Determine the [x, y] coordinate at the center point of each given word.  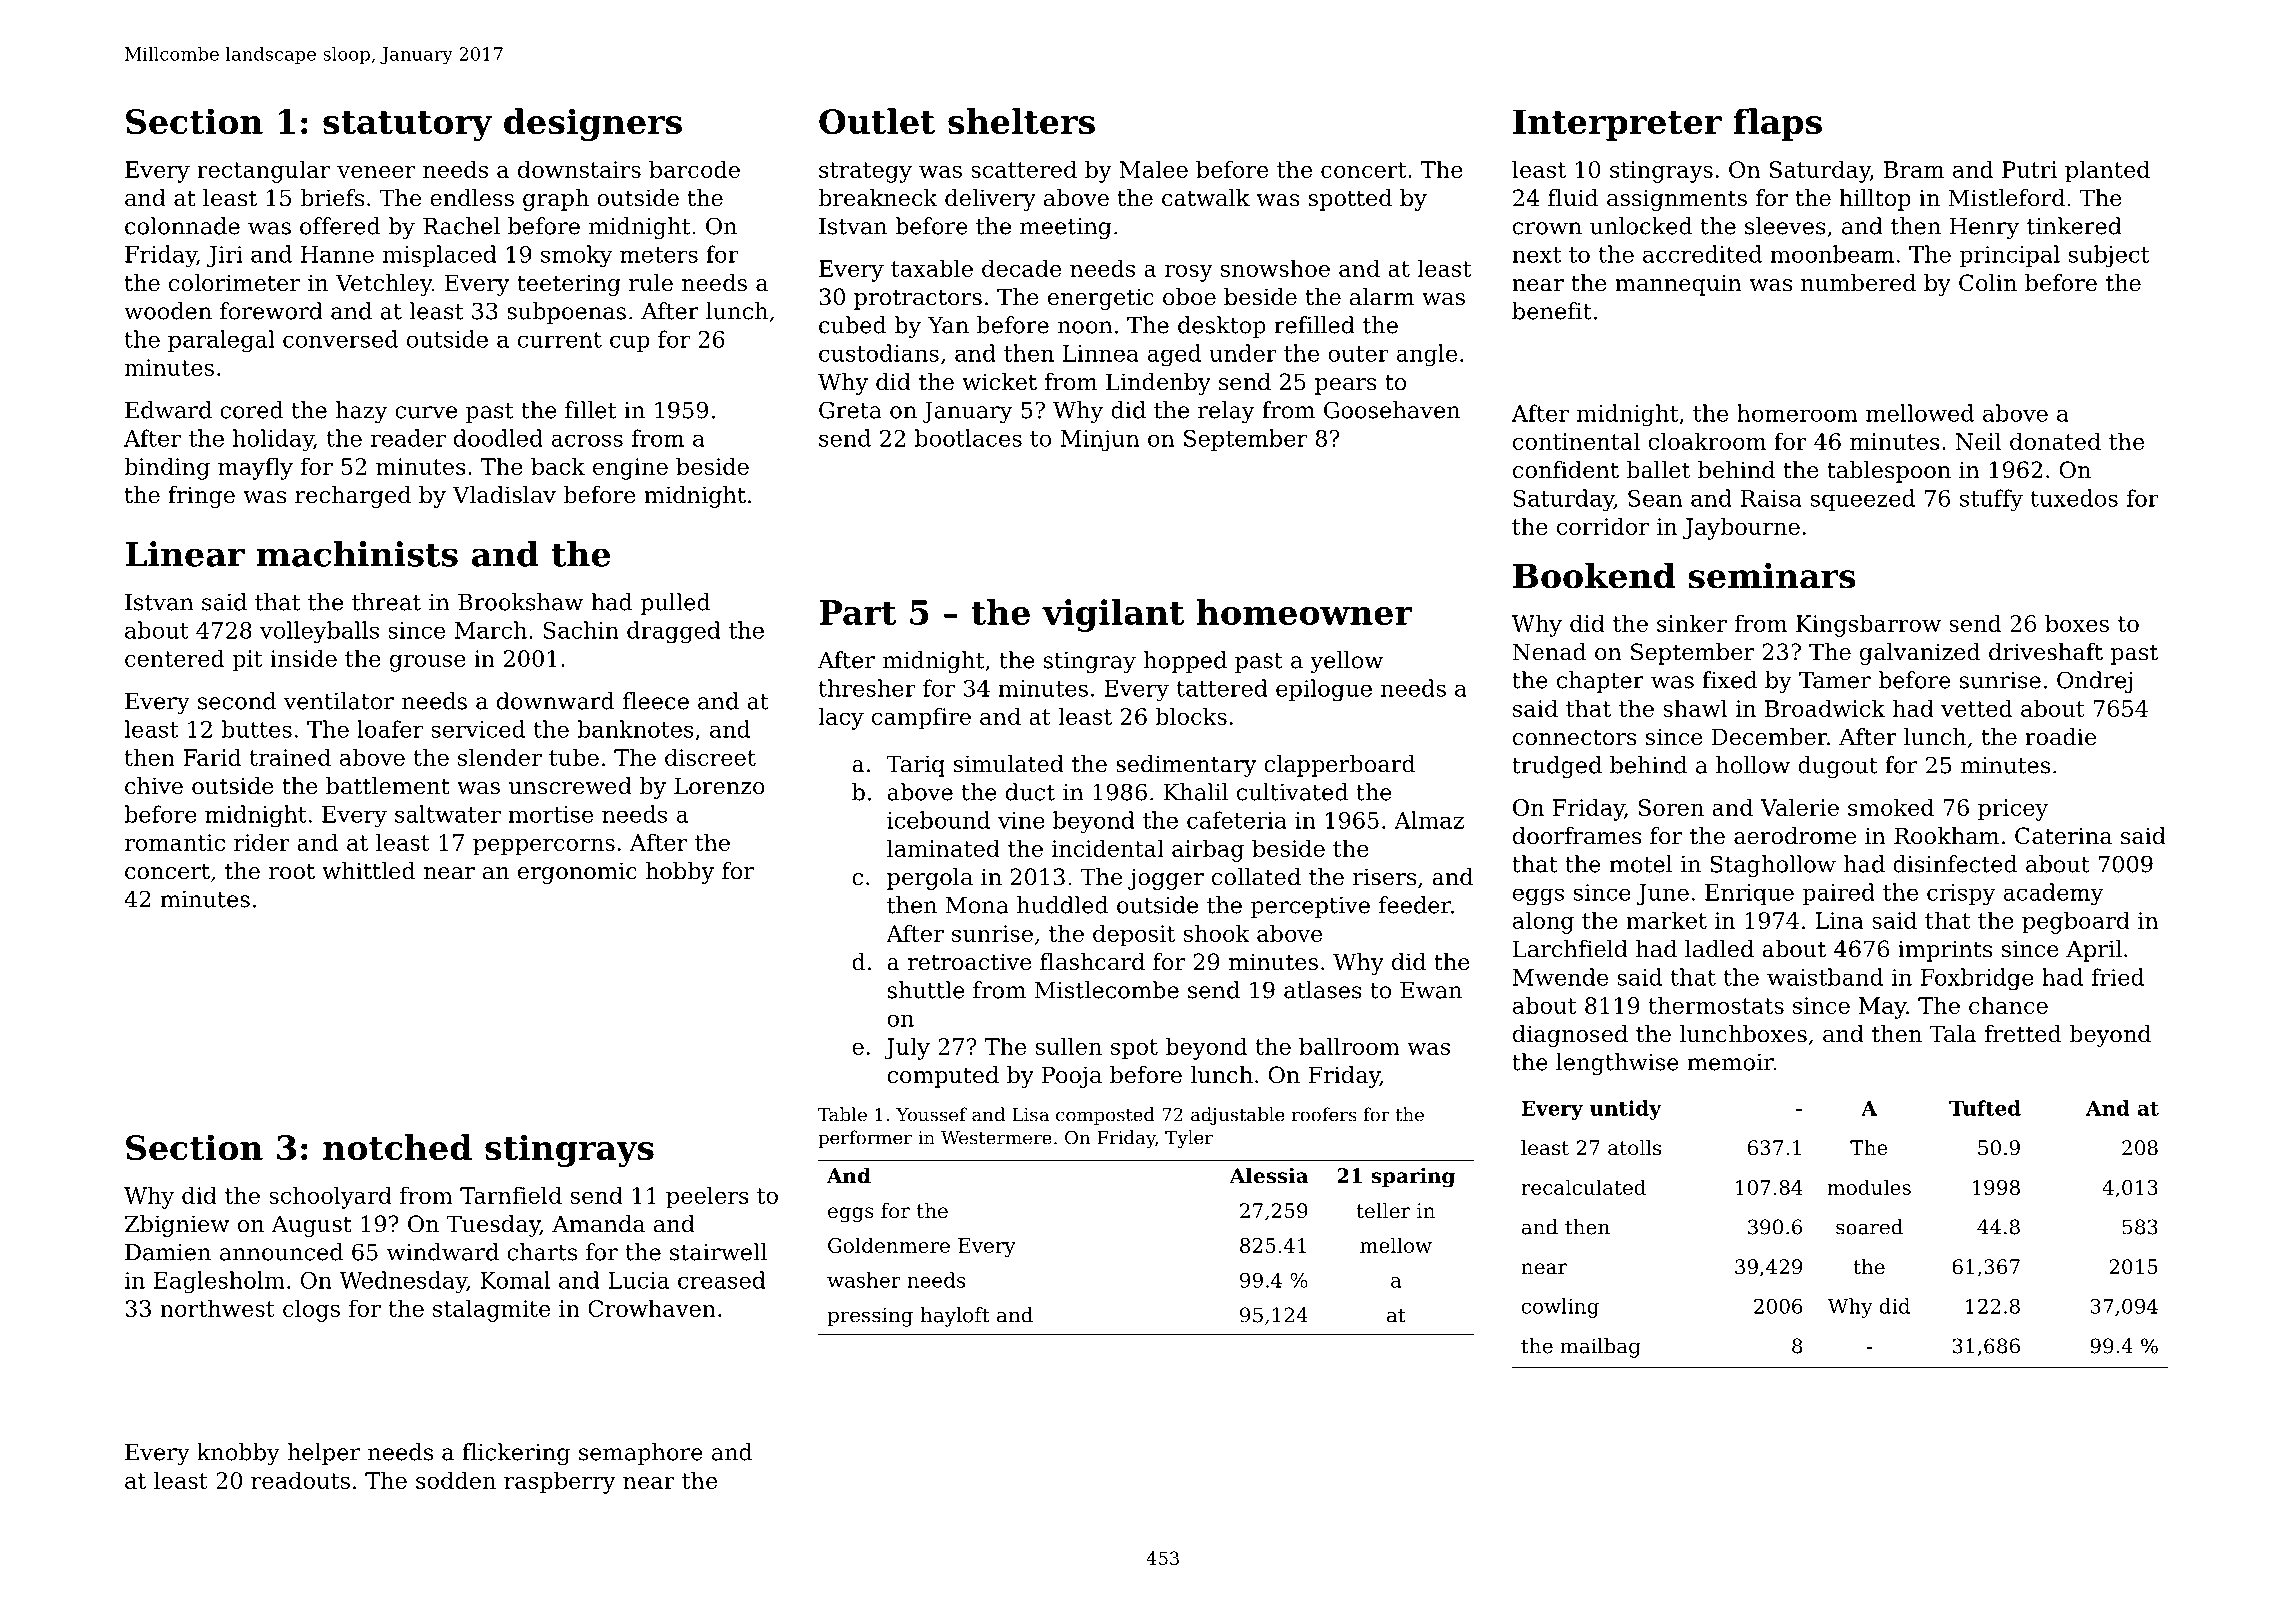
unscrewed [570, 786]
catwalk [1206, 198]
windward [443, 1252]
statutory [407, 126]
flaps [1778, 124]
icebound [938, 820]
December [1769, 737]
